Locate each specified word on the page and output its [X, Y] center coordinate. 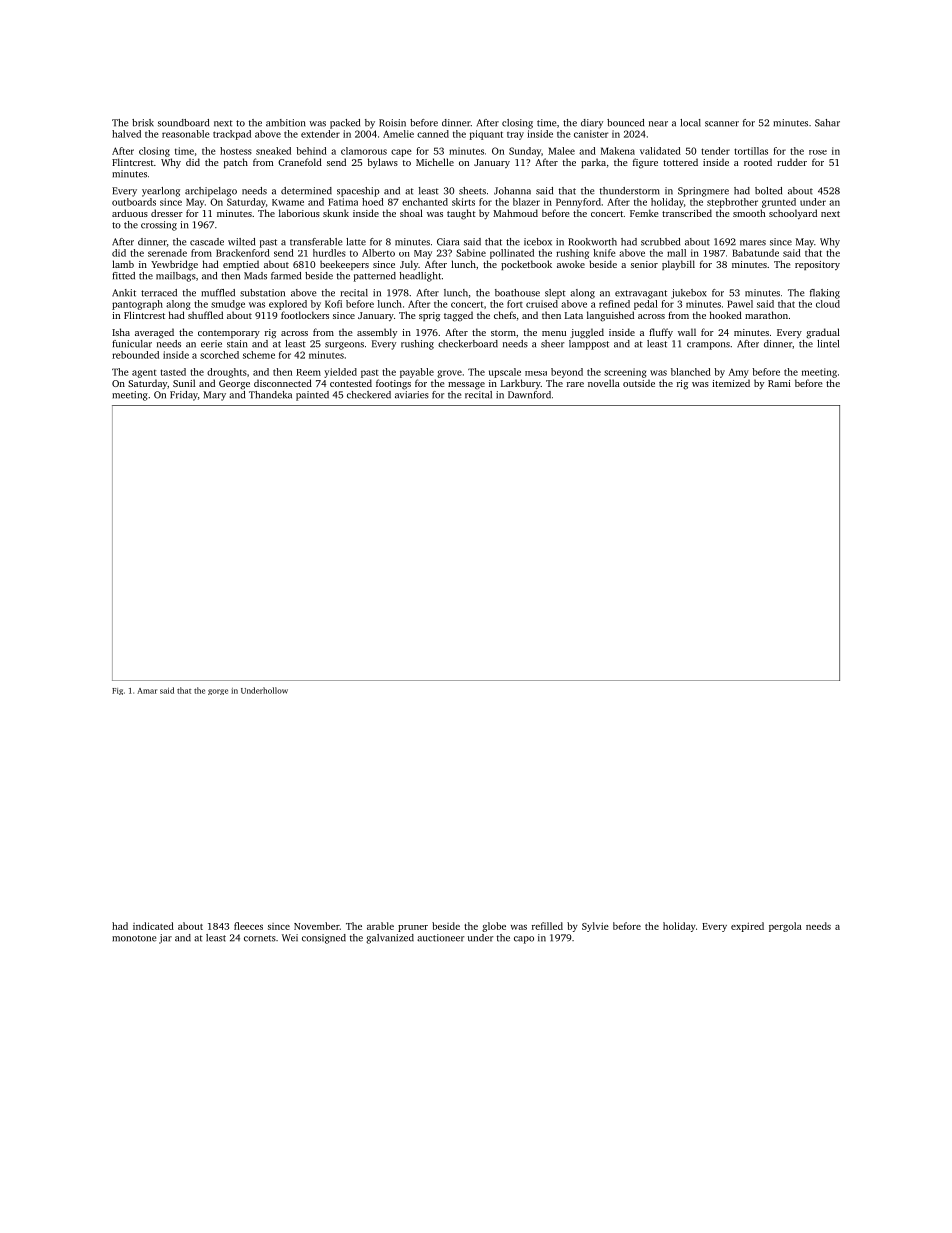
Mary [214, 396]
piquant [486, 135]
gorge [218, 692]
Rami [779, 383]
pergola [785, 927]
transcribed [687, 213]
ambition [285, 123]
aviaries [412, 395]
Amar [147, 691]
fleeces [248, 926]
